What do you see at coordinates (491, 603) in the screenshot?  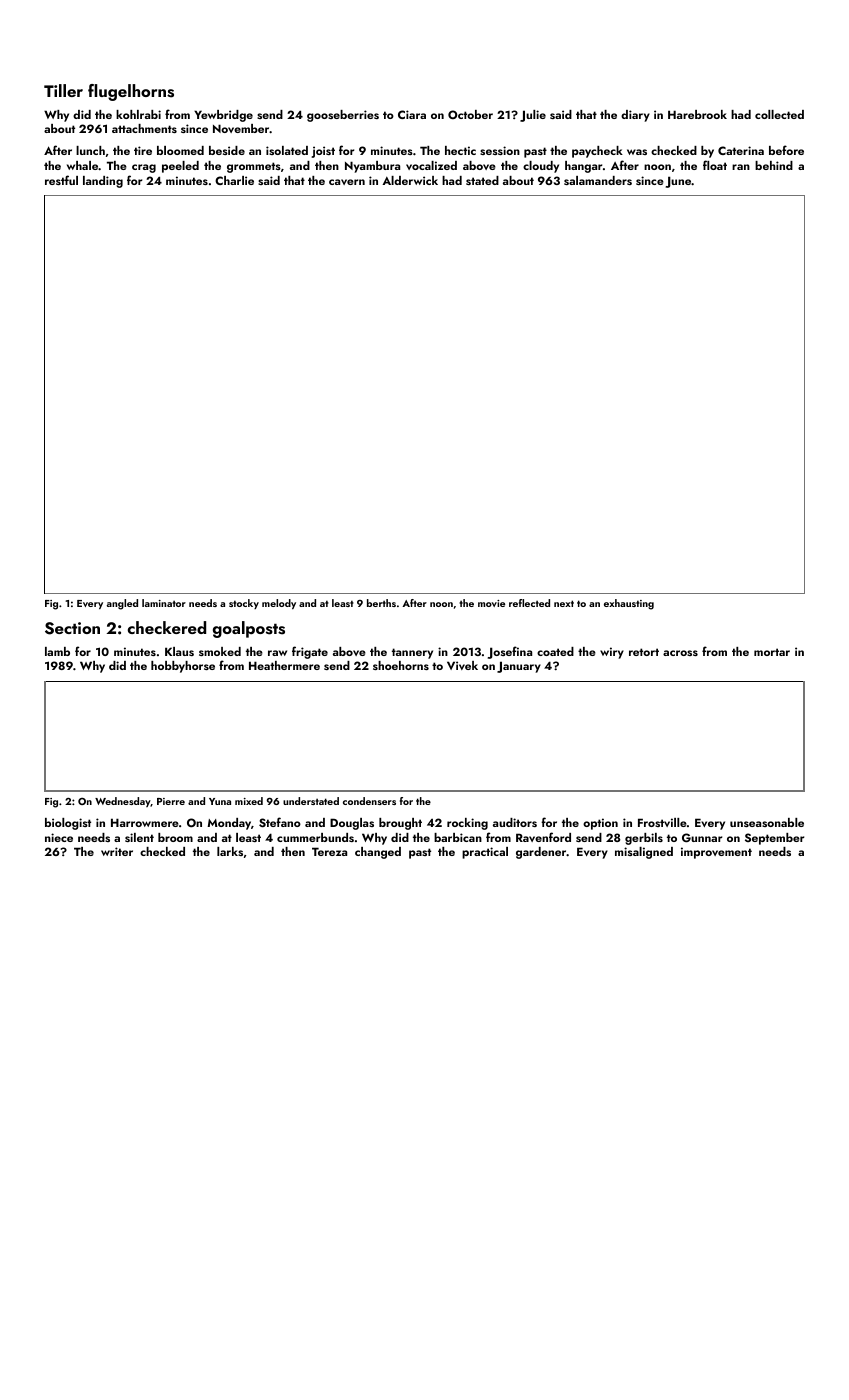 I see `movie` at bounding box center [491, 603].
